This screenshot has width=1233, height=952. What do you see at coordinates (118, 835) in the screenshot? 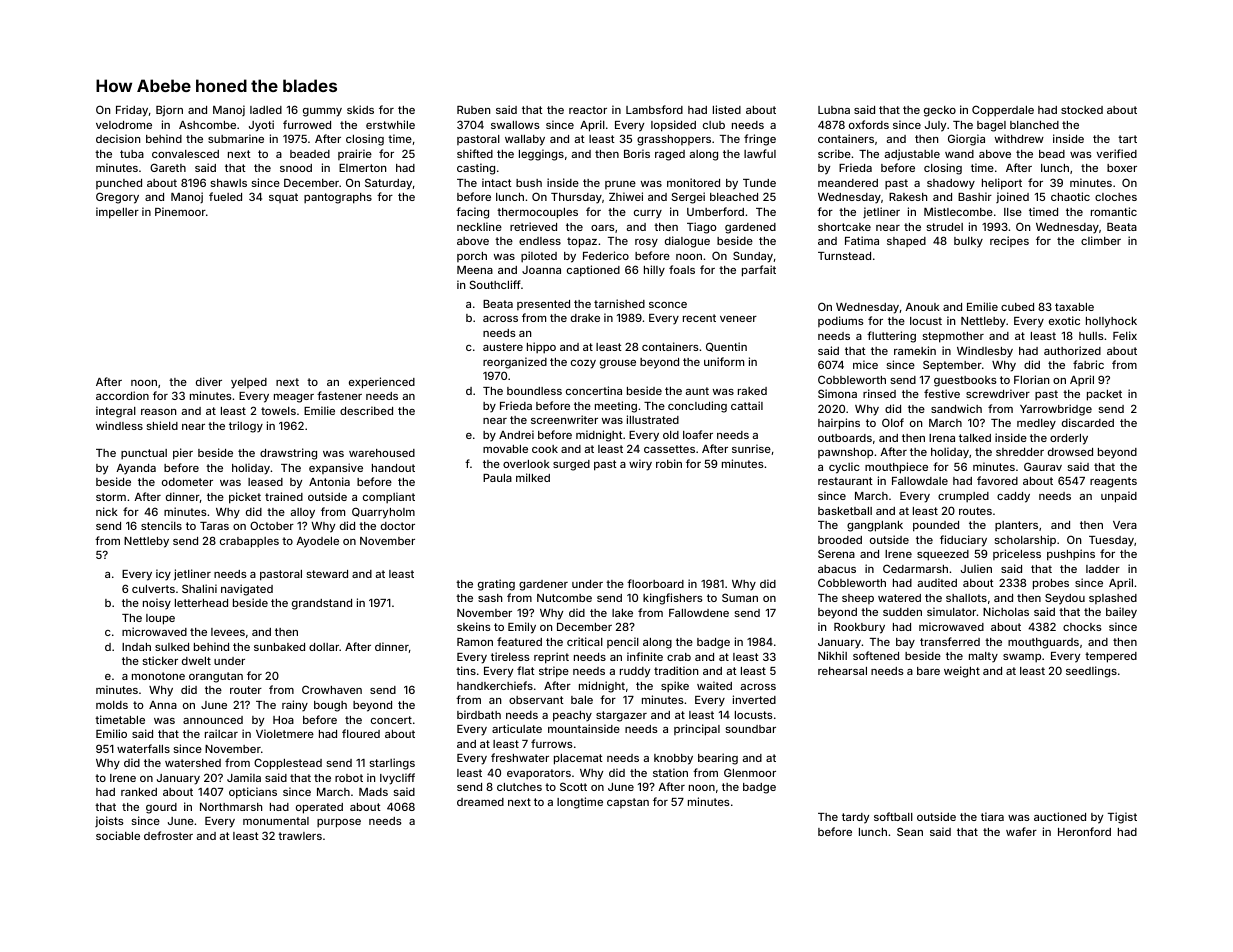
I see `sociable` at bounding box center [118, 835].
